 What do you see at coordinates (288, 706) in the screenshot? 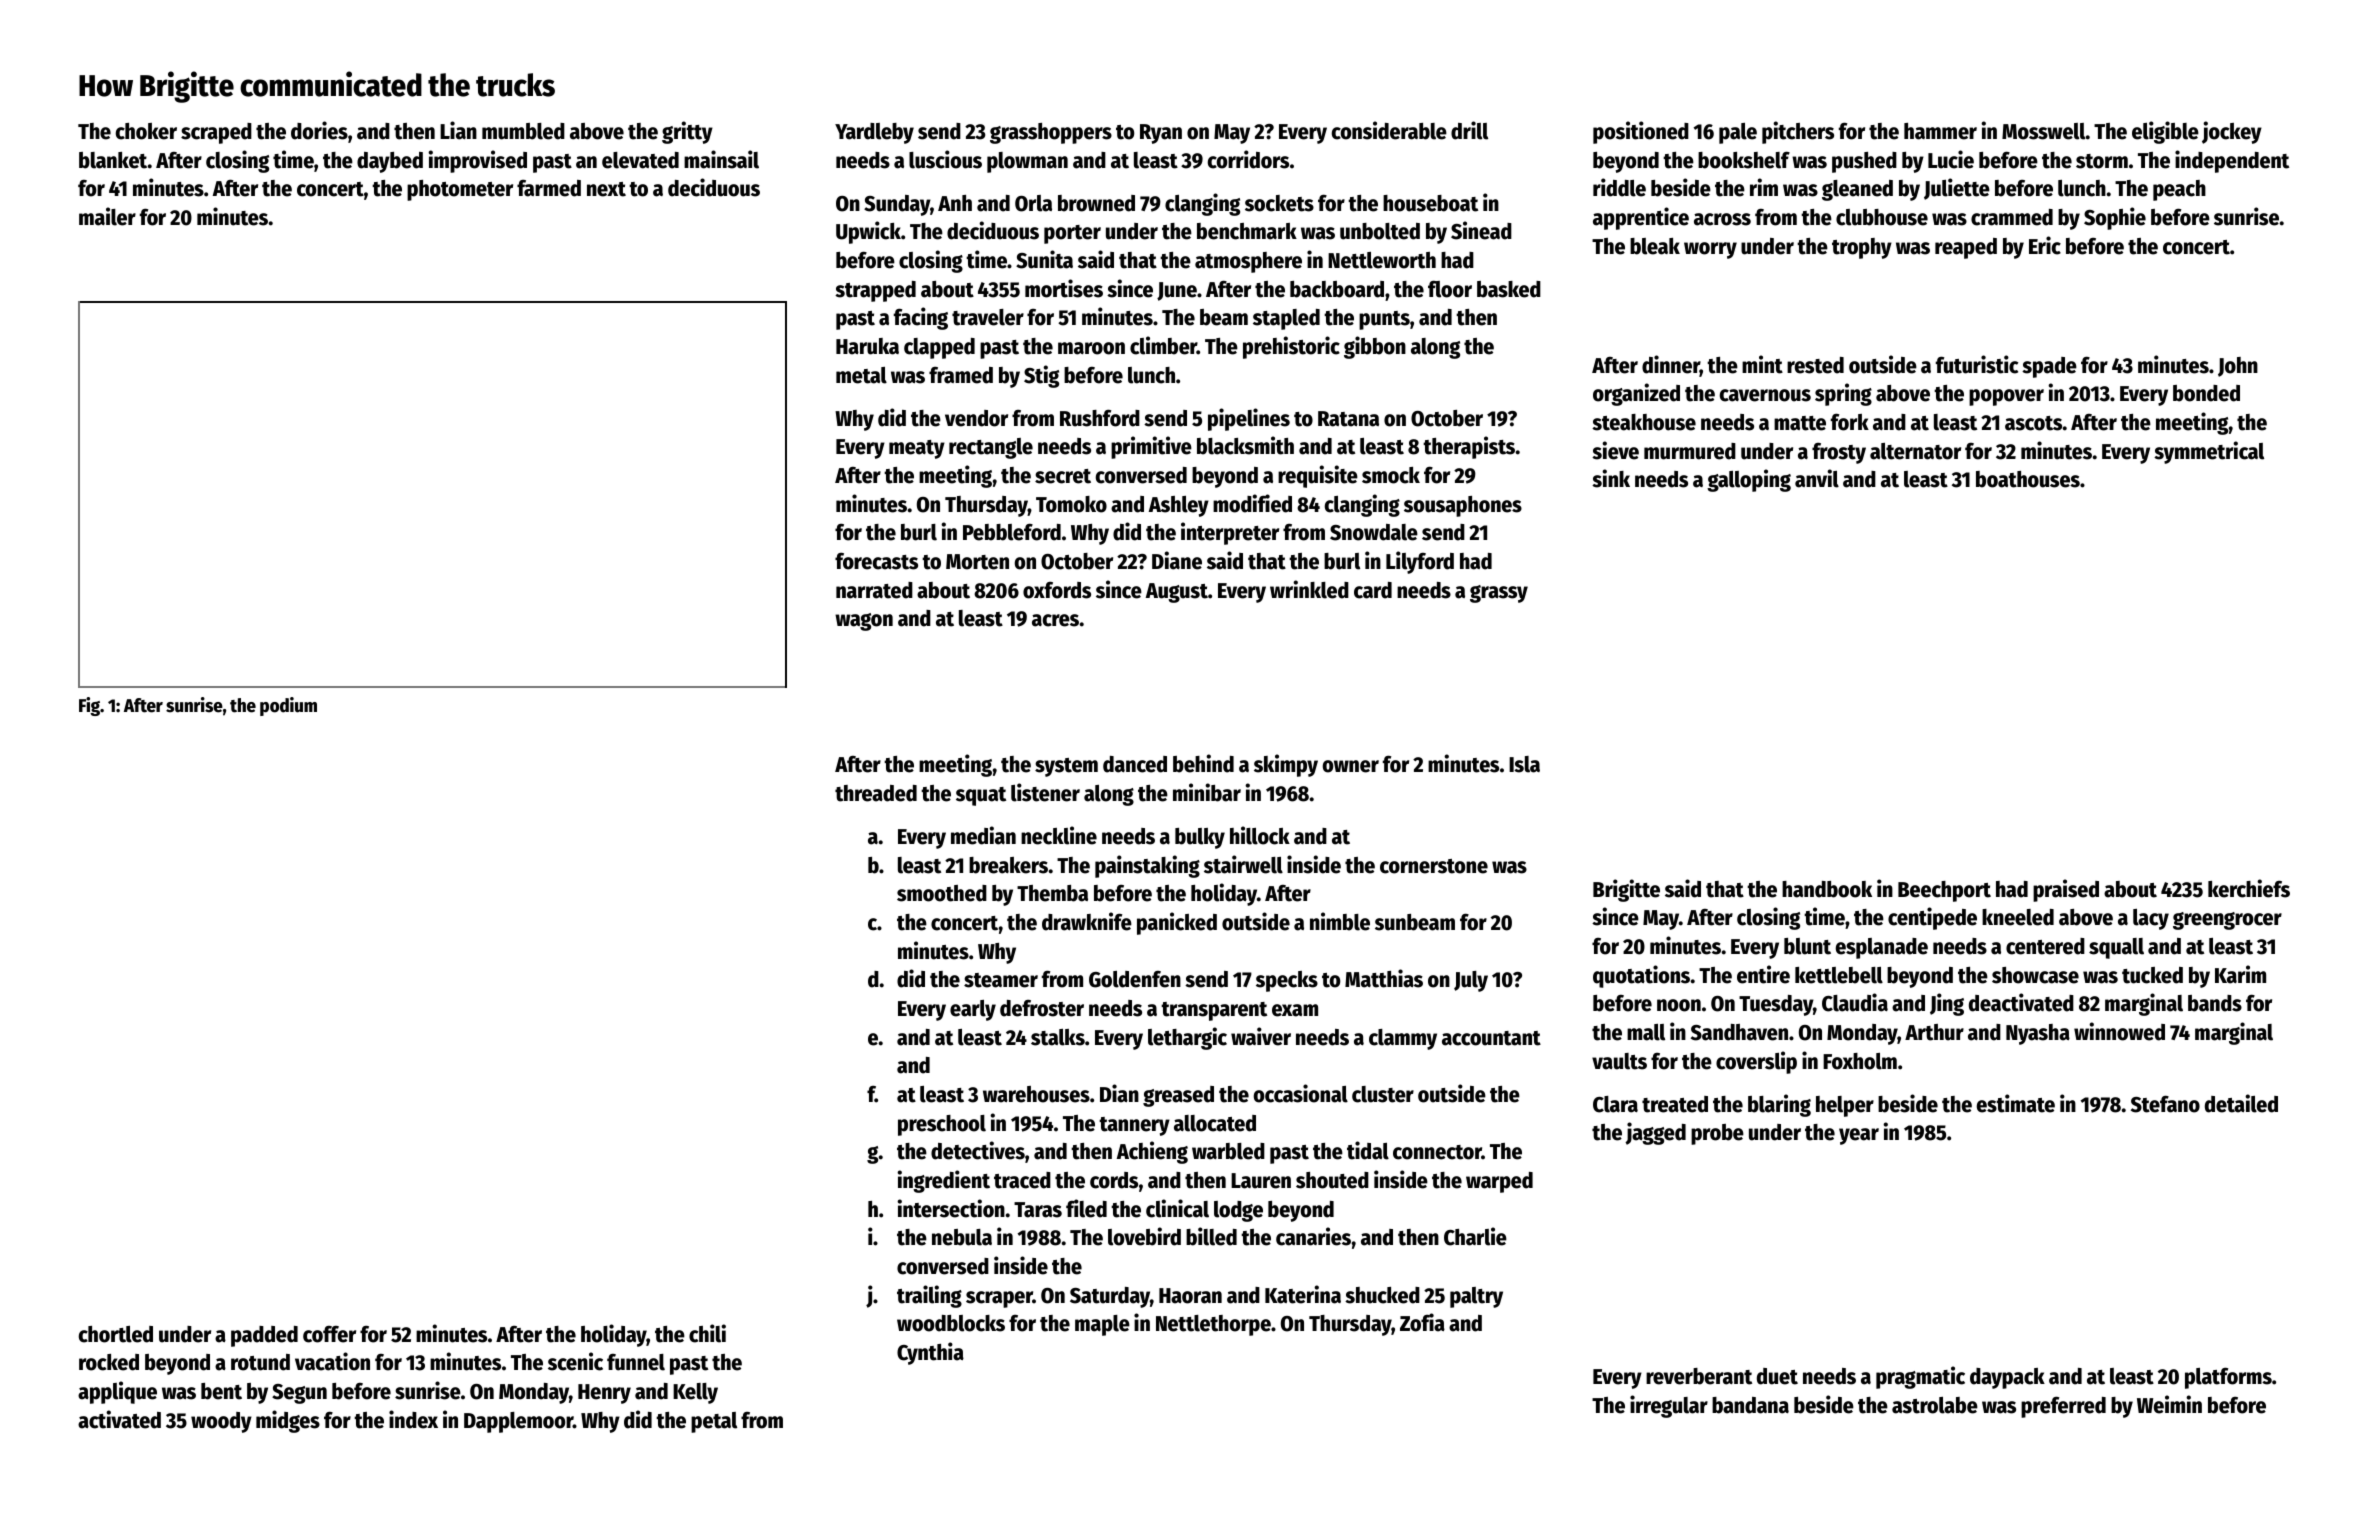
I see `podium` at bounding box center [288, 706].
